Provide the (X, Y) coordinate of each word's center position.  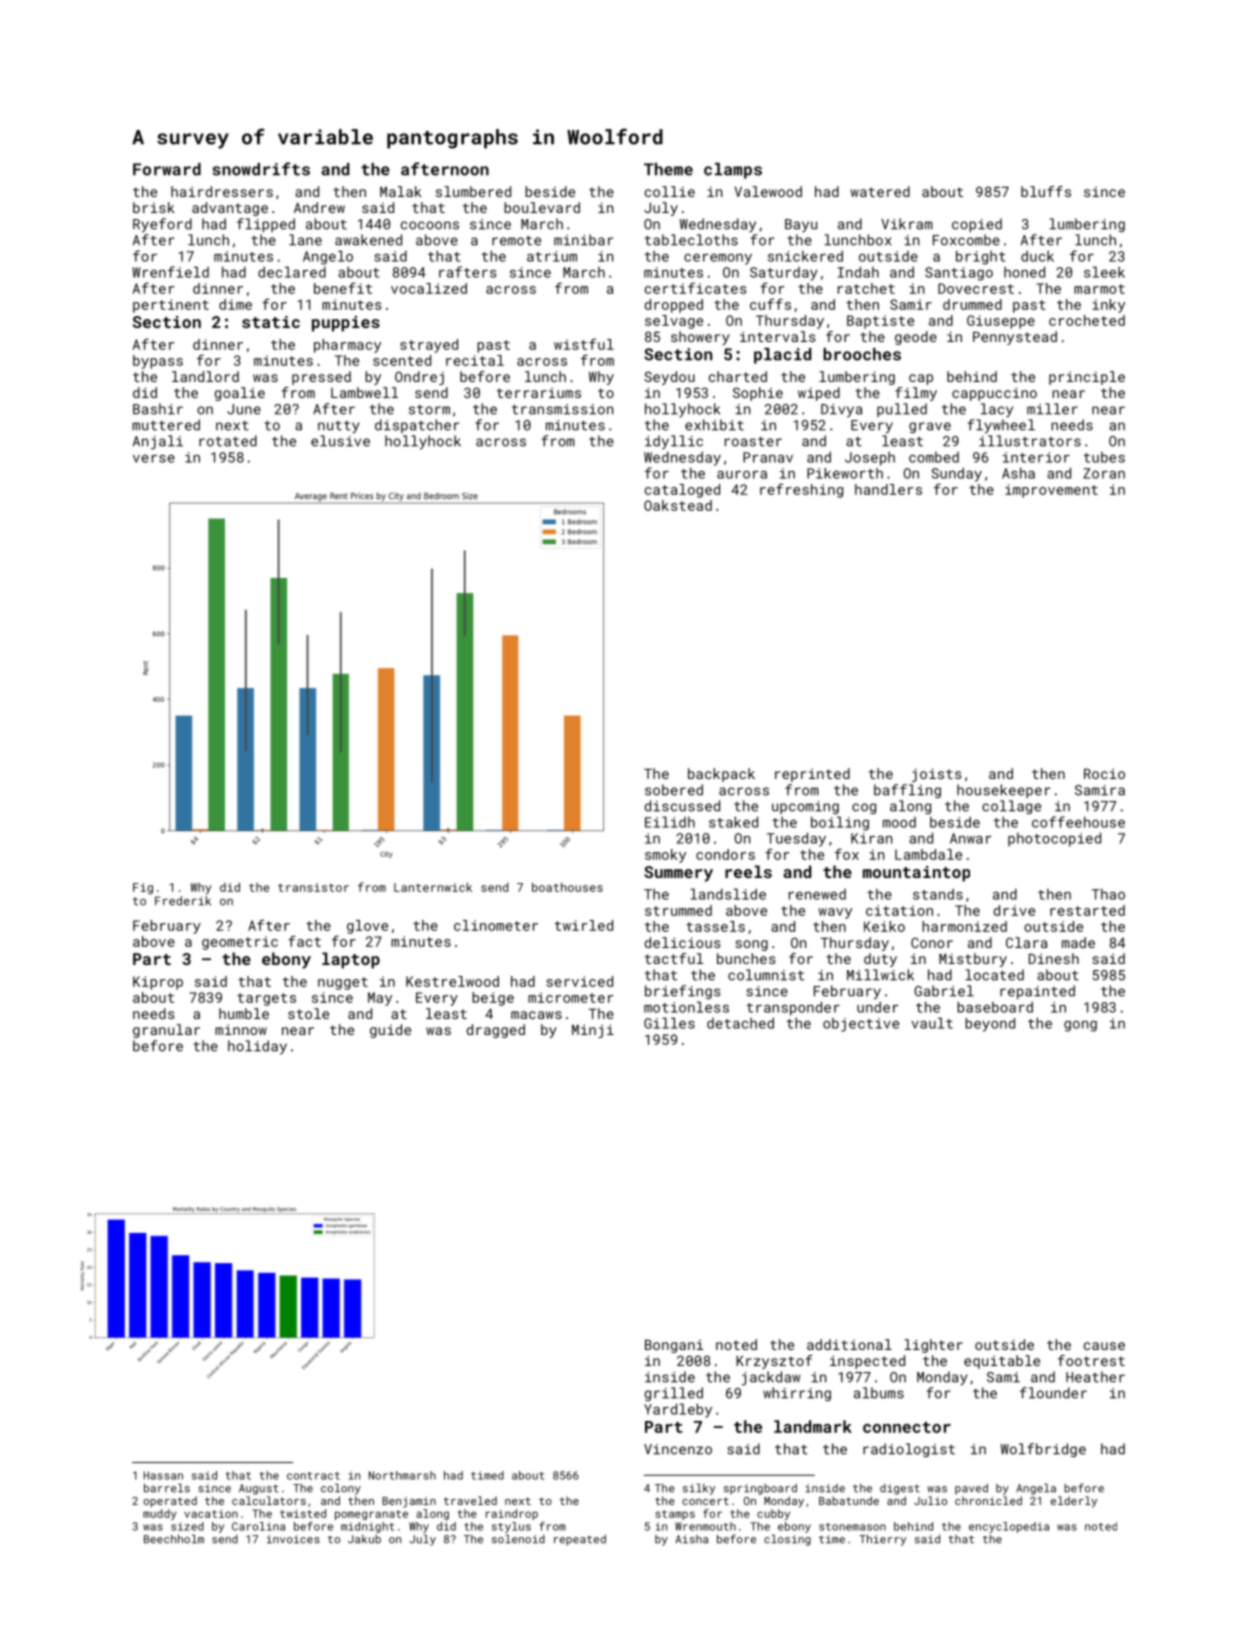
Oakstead (678, 505)
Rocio (1104, 774)
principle (1087, 378)
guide (390, 1031)
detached (740, 1023)
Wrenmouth (705, 1526)
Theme (668, 169)
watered (880, 191)
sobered (674, 790)
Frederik (183, 901)
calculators (269, 1500)
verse (154, 459)
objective (861, 1025)
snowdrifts (261, 169)
